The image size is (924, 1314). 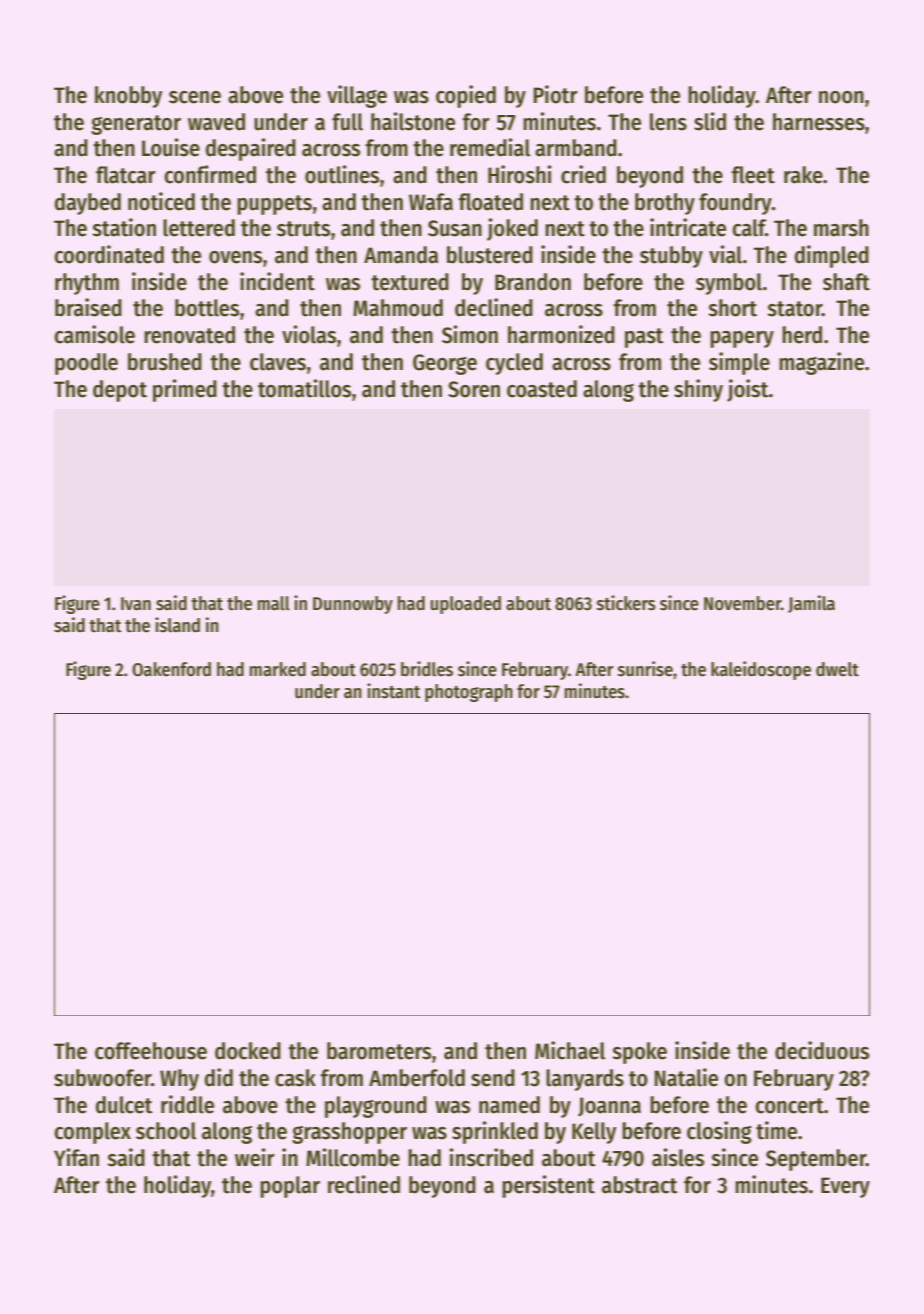 What do you see at coordinates (698, 390) in the screenshot?
I see `shiny` at bounding box center [698, 390].
